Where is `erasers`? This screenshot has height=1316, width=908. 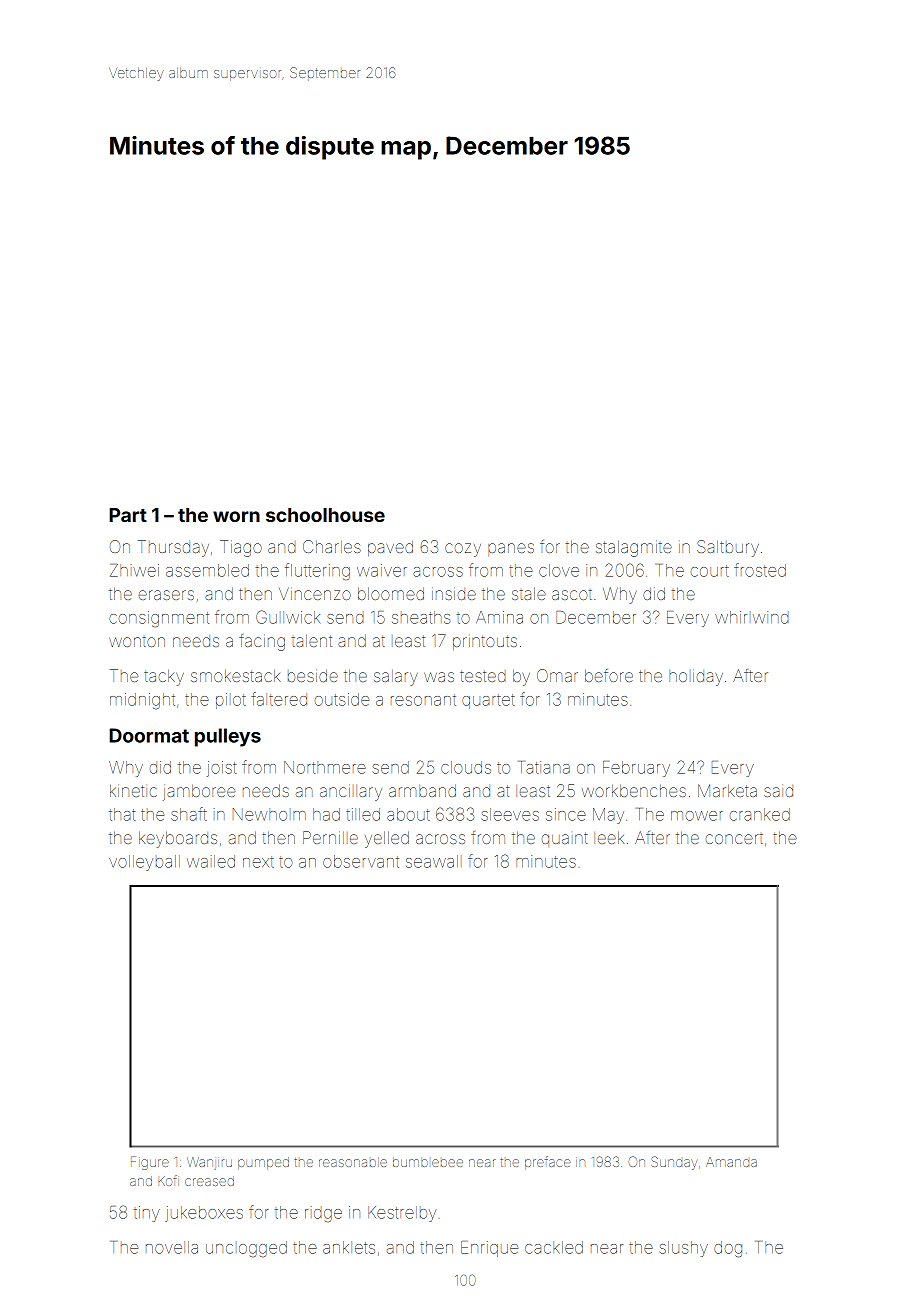
erasers is located at coordinates (166, 595).
